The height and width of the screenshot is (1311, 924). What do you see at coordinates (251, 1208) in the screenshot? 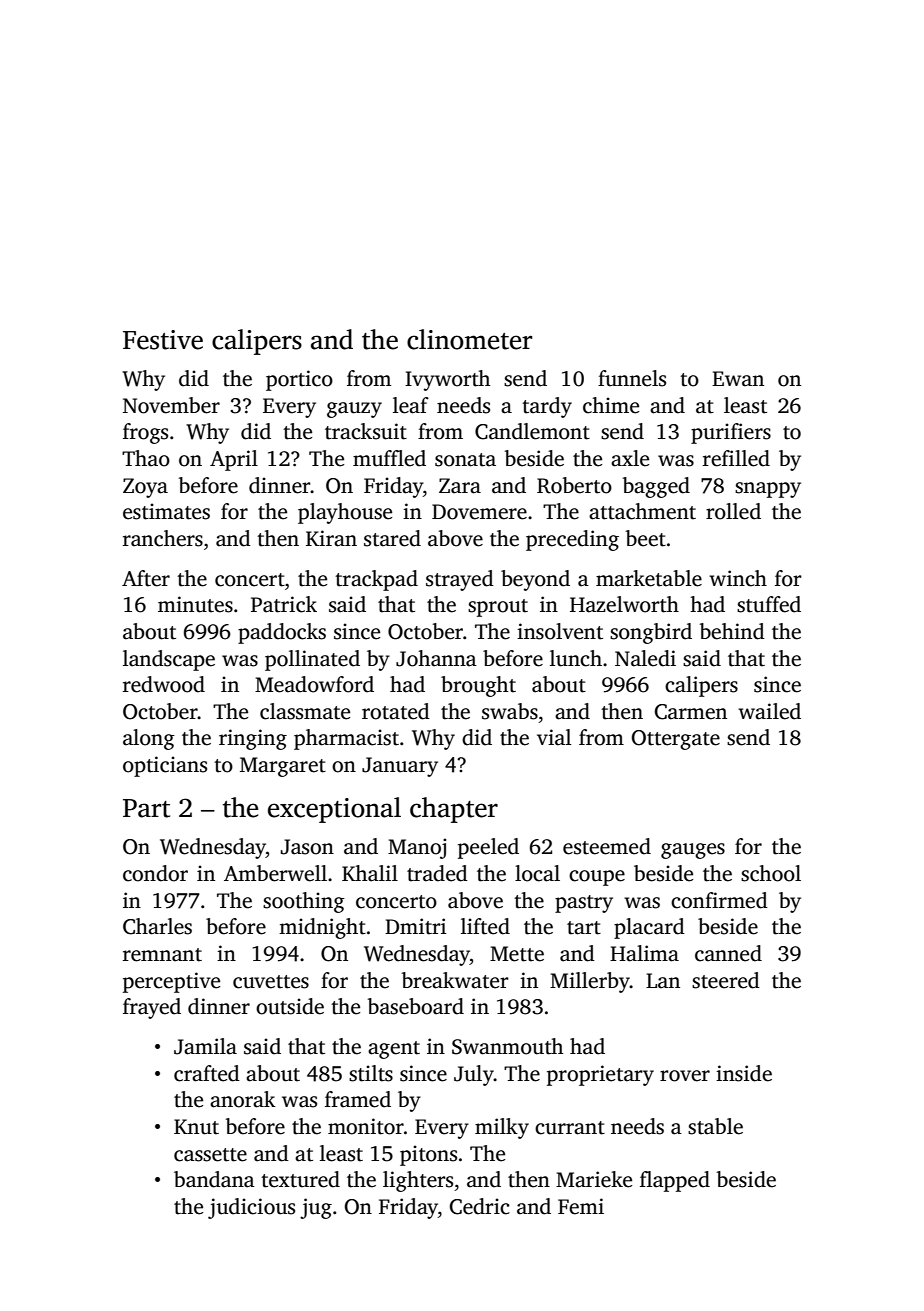
I see `judicious` at bounding box center [251, 1208].
